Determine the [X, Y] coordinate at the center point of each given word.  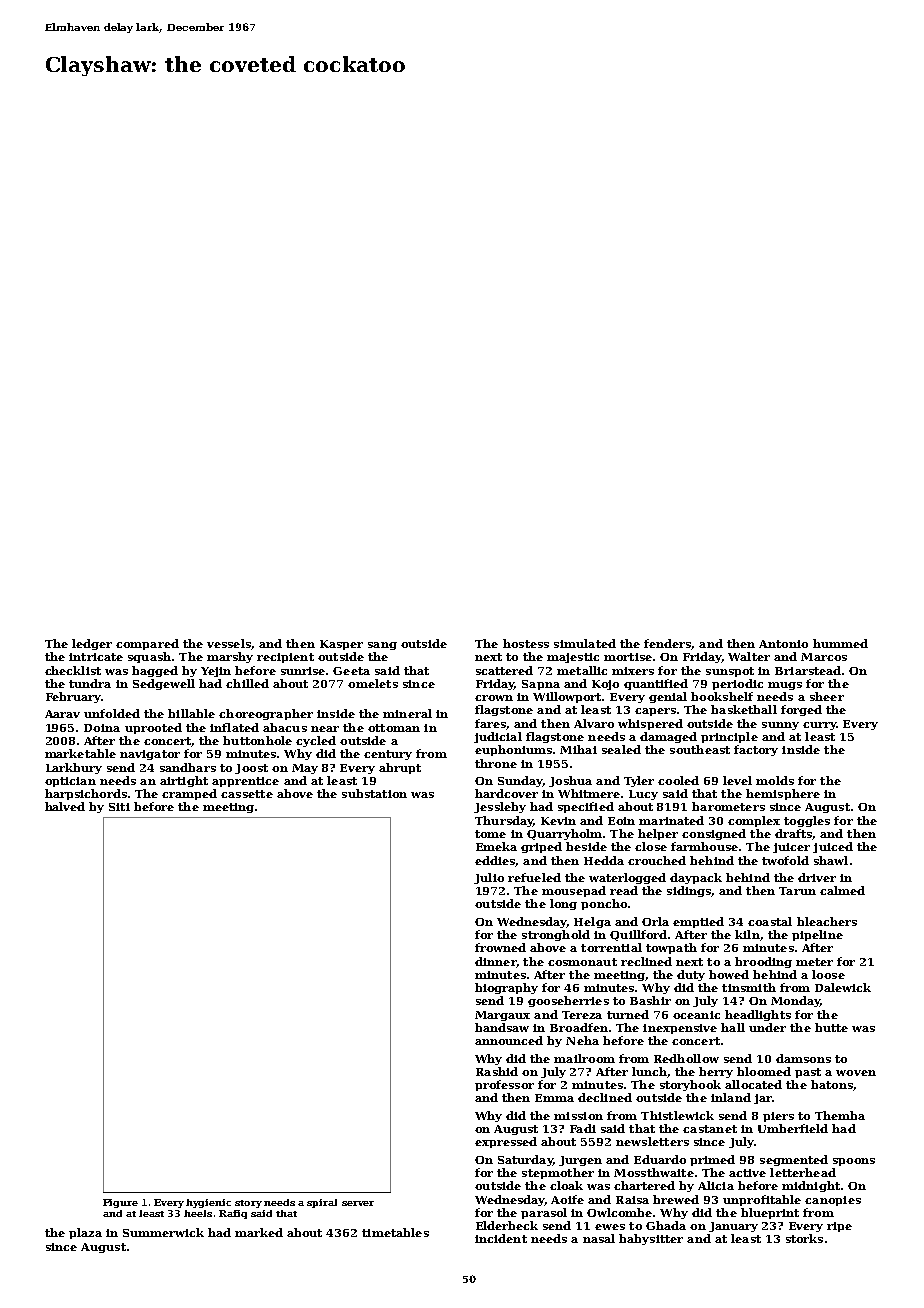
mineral [407, 713]
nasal [599, 1238]
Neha [582, 1040]
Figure [120, 1203]
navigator [150, 755]
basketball [744, 709]
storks [804, 1238]
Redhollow [686, 1058]
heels [198, 1213]
